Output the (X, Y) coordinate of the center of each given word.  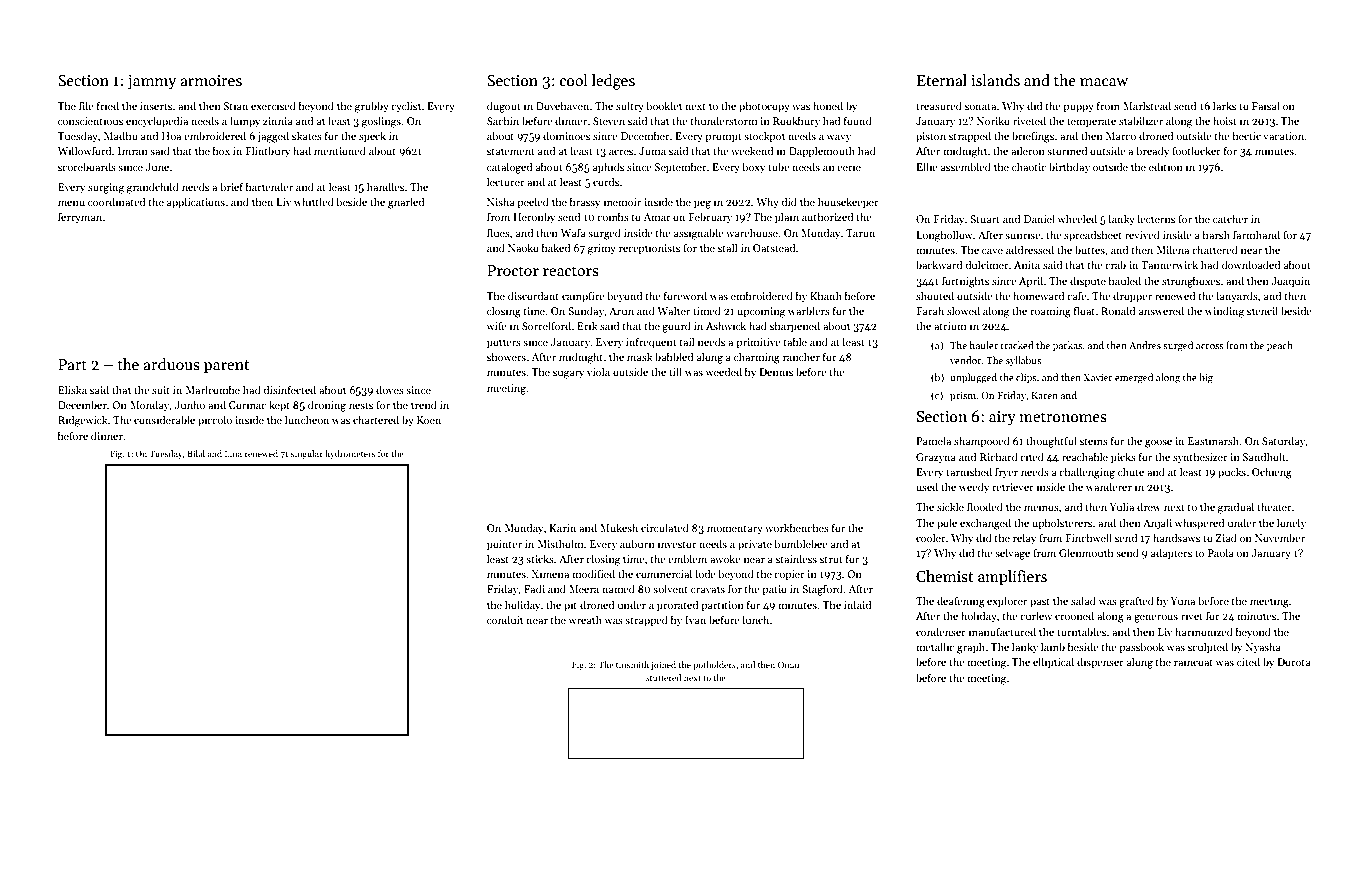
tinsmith (632, 664)
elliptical (1053, 663)
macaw (1104, 82)
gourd (676, 327)
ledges (613, 82)
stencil (1262, 310)
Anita (1027, 265)
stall (727, 247)
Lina (233, 453)
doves (390, 389)
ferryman (80, 217)
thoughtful (1051, 442)
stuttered (663, 677)
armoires (211, 80)
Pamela (933, 440)
